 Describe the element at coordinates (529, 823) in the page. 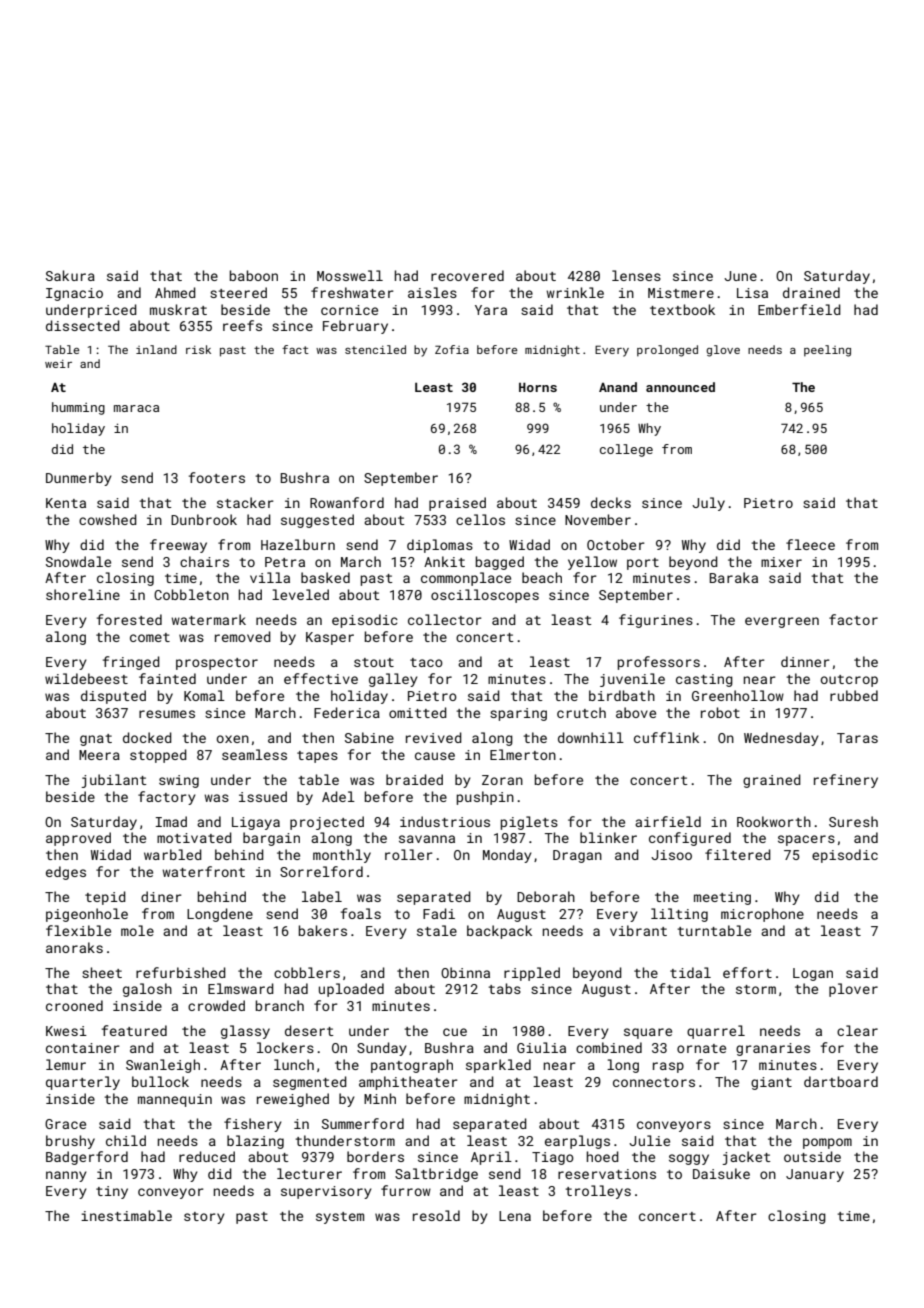

I see `piglets` at that location.
